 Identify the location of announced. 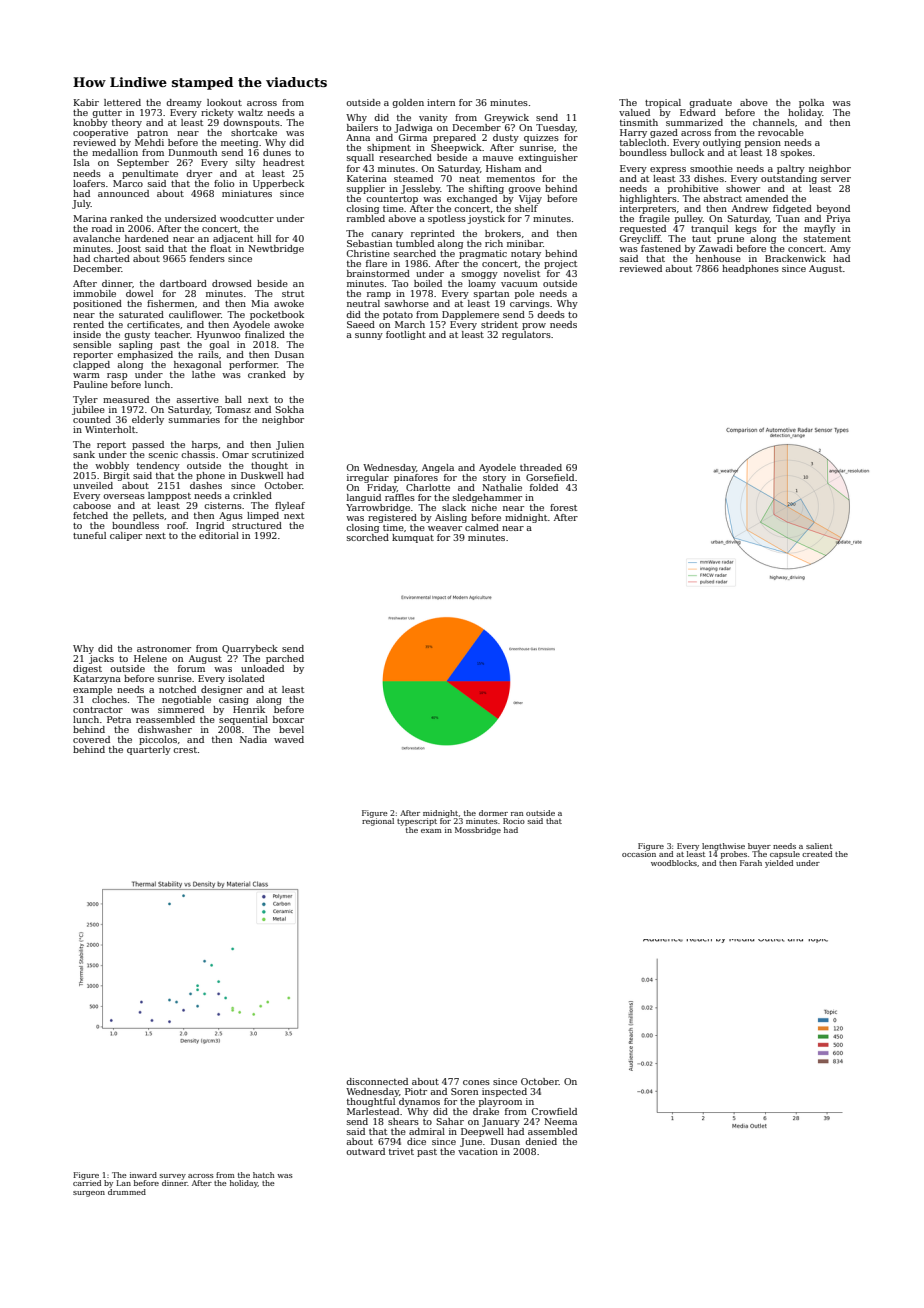
(123, 193).
